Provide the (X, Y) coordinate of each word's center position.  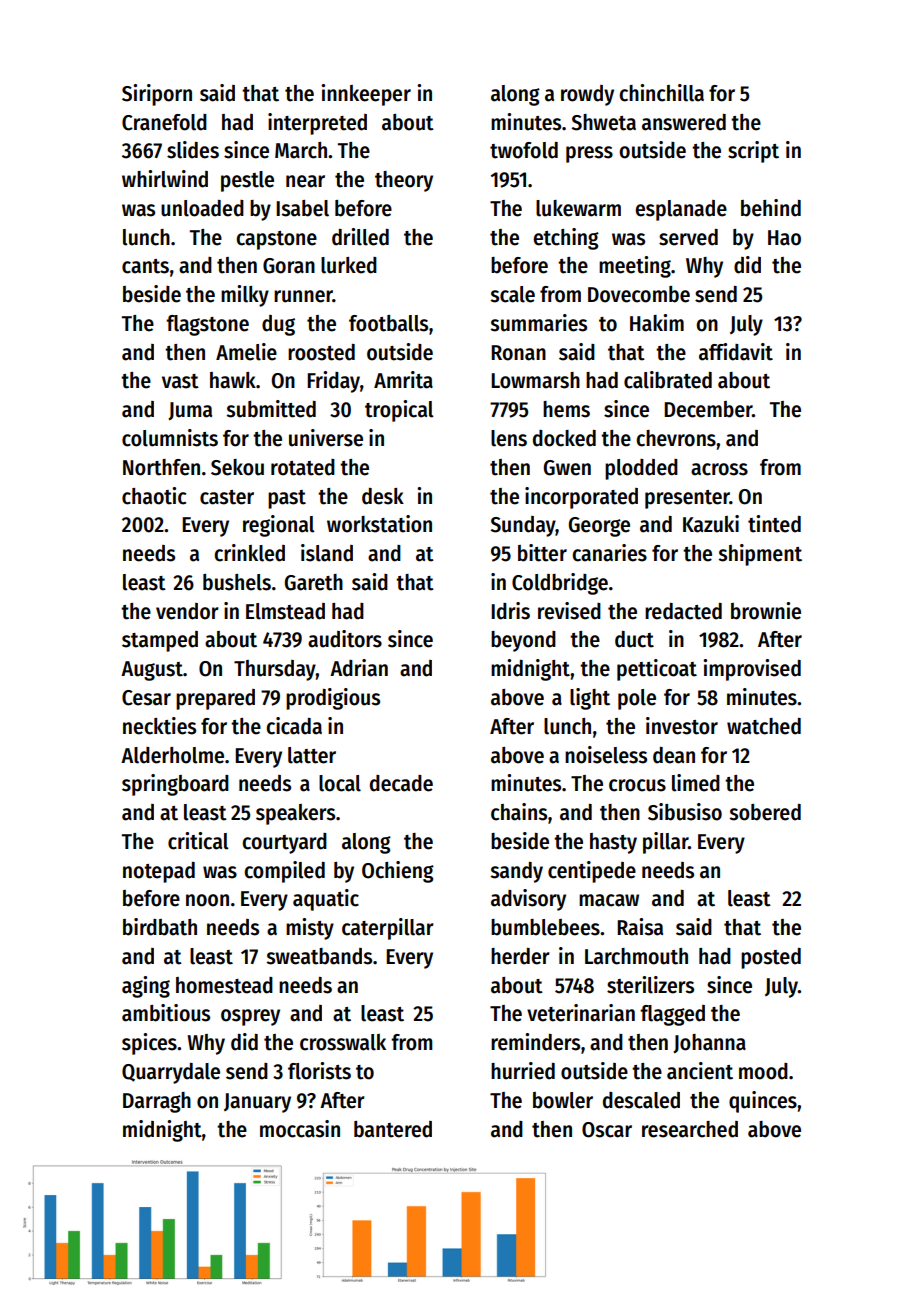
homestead (224, 985)
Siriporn (157, 95)
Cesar (146, 698)
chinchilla (661, 93)
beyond (523, 641)
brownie (766, 611)
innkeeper (366, 95)
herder (520, 956)
